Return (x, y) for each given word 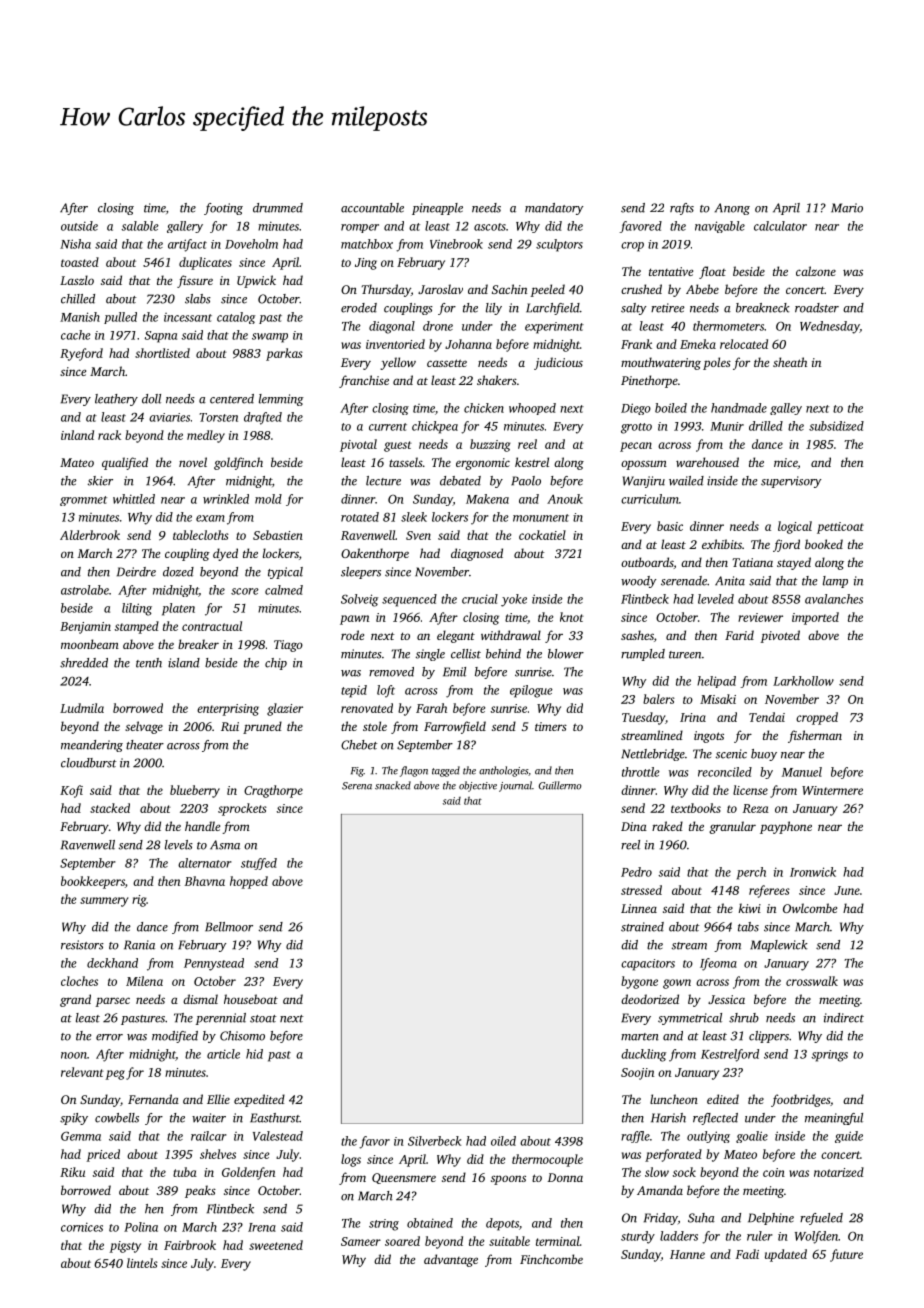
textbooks (696, 808)
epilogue (531, 691)
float (712, 272)
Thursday (386, 290)
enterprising (228, 710)
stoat (263, 1019)
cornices (82, 1227)
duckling (643, 1055)
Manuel (802, 772)
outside (79, 226)
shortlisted (162, 353)
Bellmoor (229, 927)
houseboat (251, 999)
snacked (393, 785)
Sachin (509, 289)
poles (717, 363)
